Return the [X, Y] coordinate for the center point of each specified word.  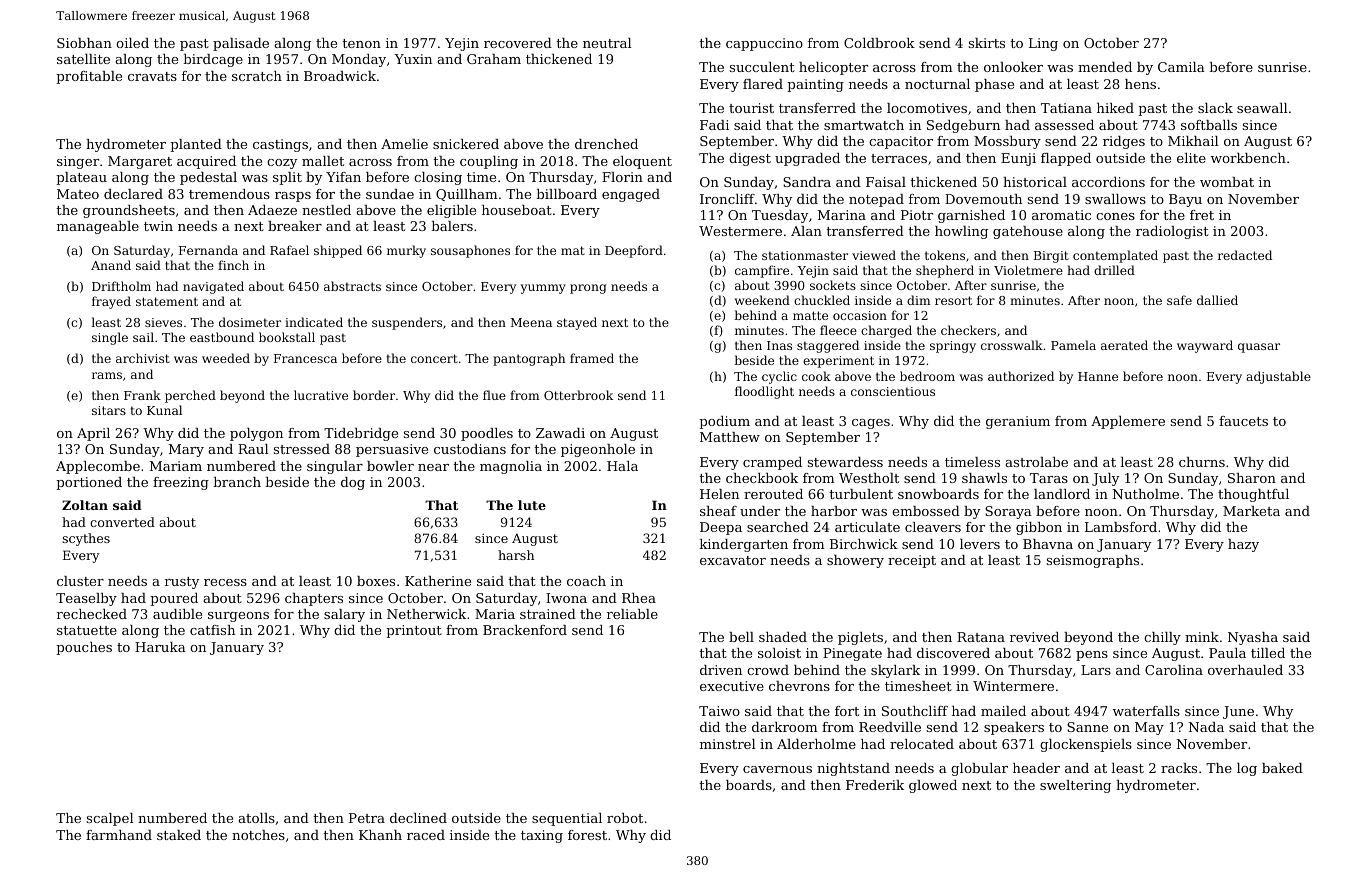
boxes [376, 581]
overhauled [1245, 670]
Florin [622, 177]
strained [548, 614]
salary [344, 615]
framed [592, 358]
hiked [1115, 108]
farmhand [119, 835]
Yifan [343, 177]
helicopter [833, 68]
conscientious [893, 391]
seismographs [1093, 561]
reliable [632, 614]
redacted [1245, 255]
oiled [132, 43]
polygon [256, 434]
